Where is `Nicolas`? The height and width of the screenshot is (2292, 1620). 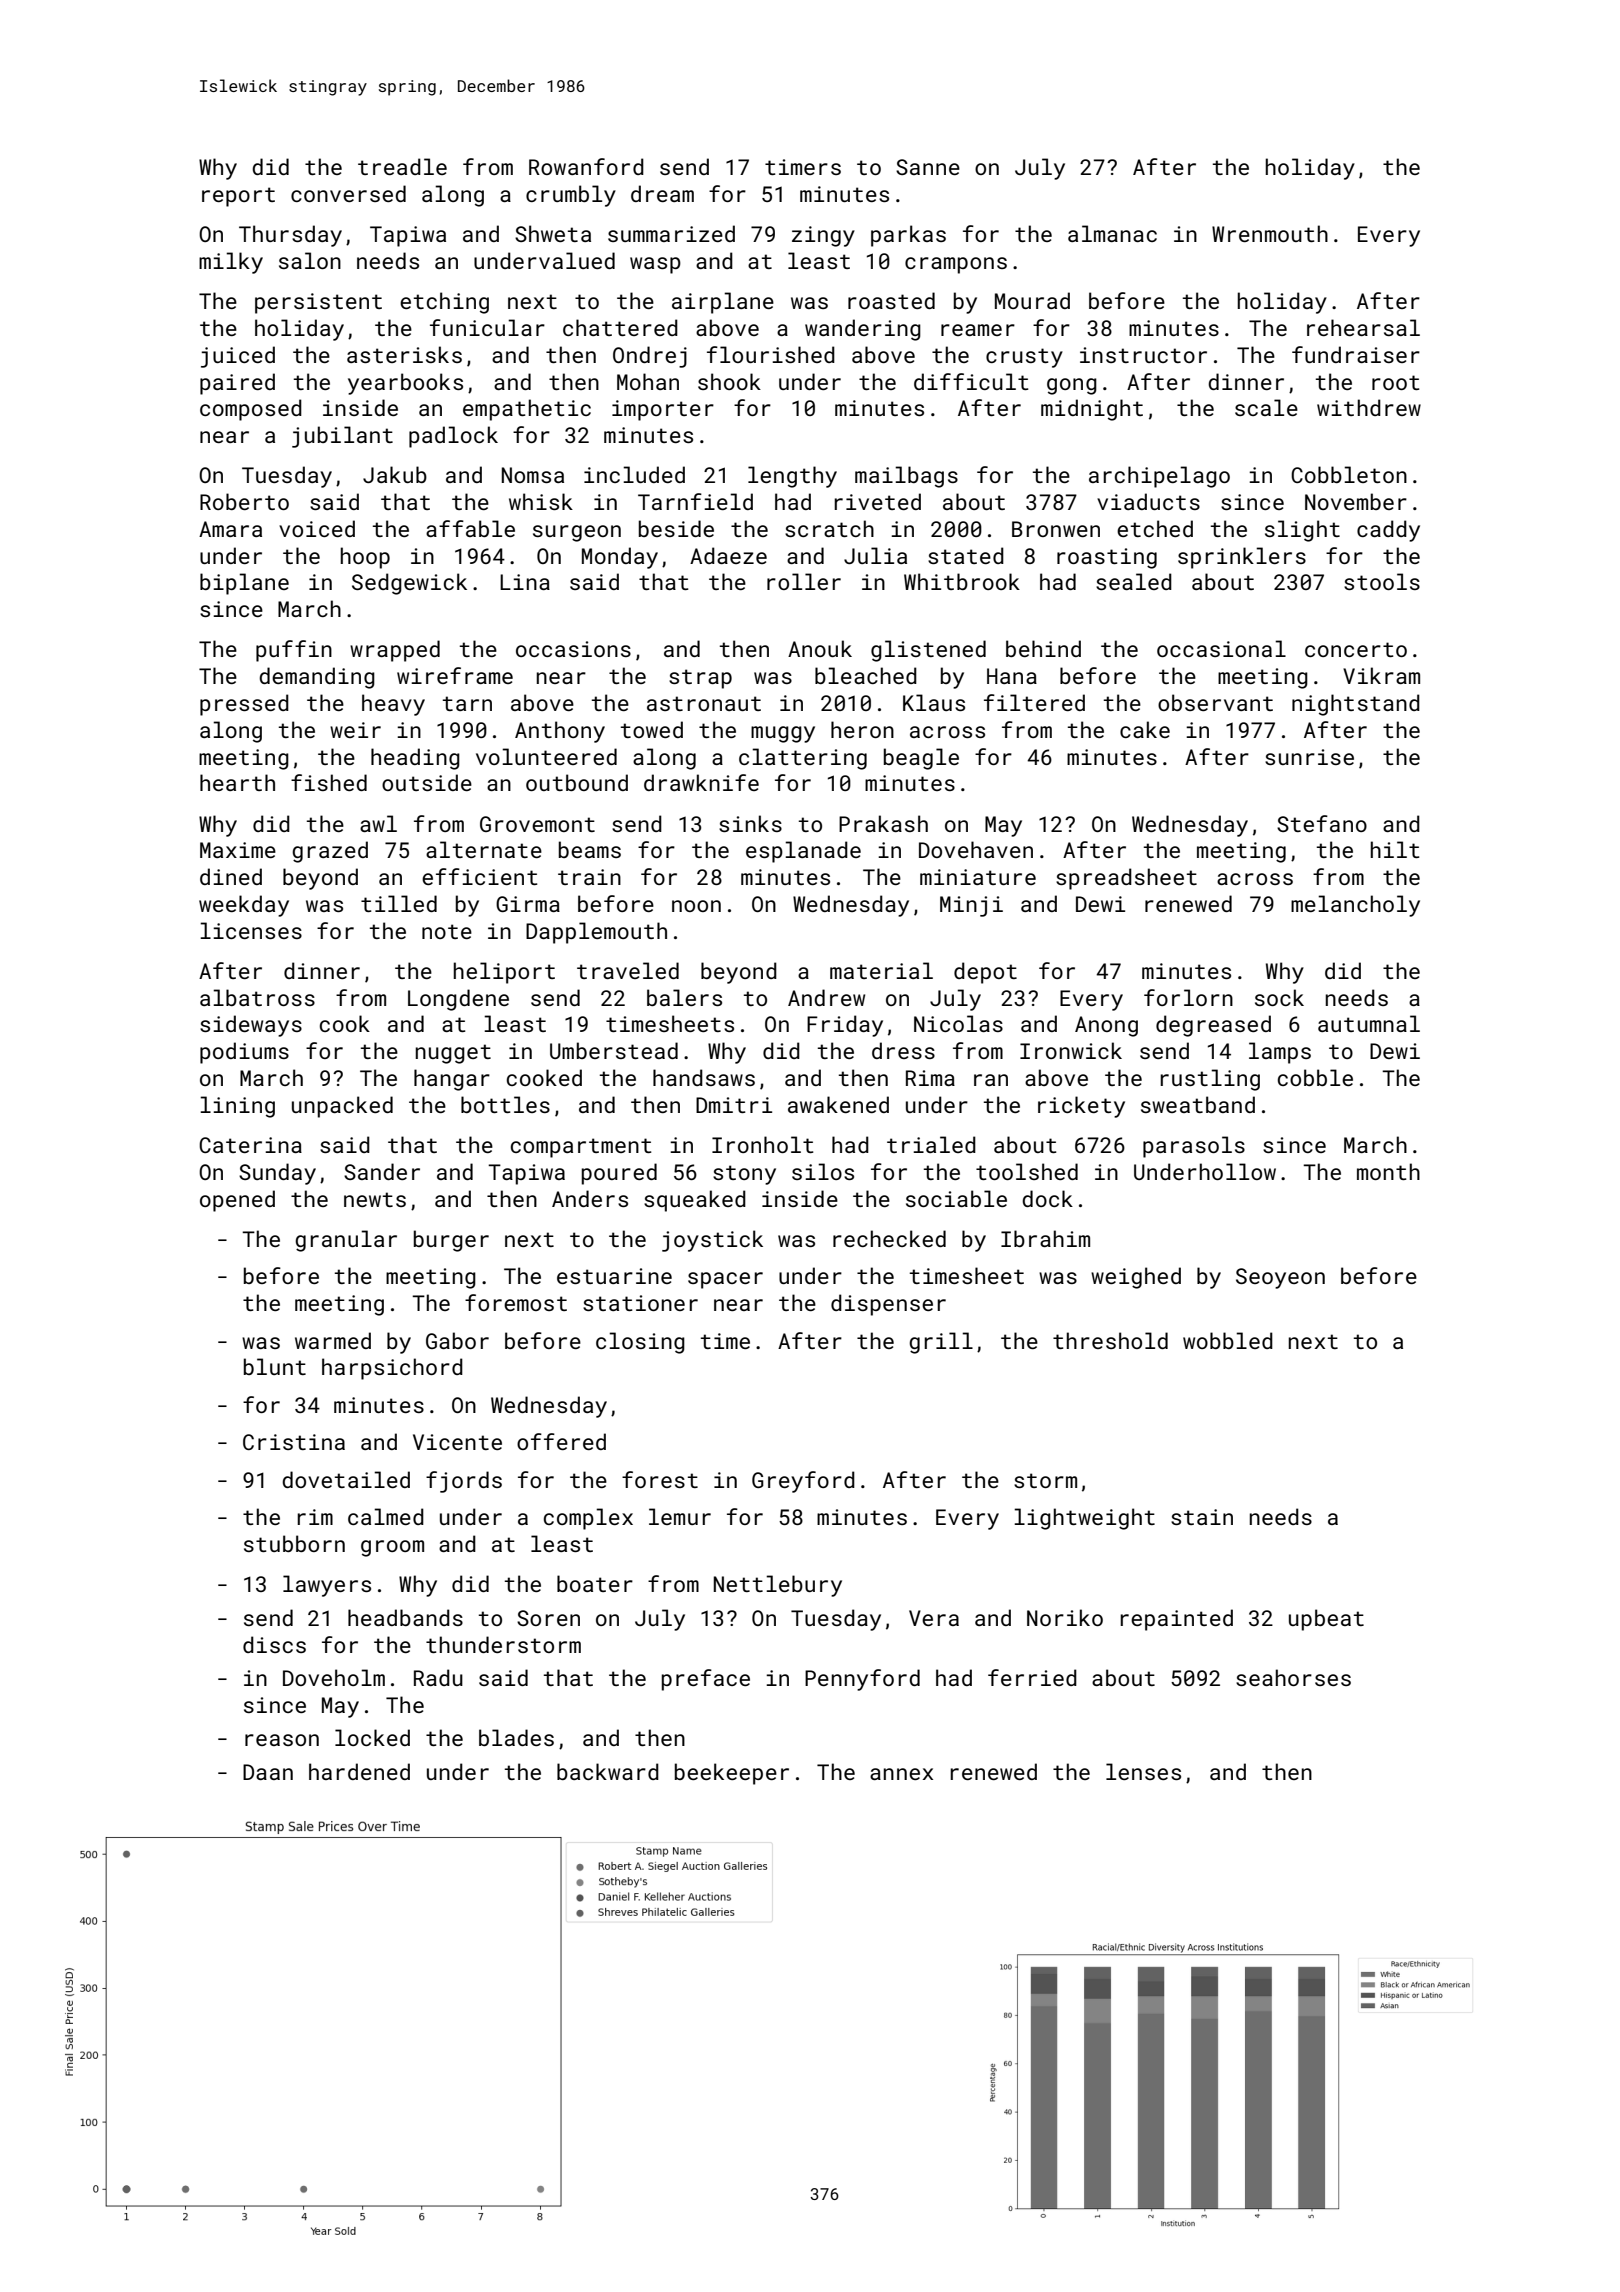
Nicolas is located at coordinates (958, 1023).
